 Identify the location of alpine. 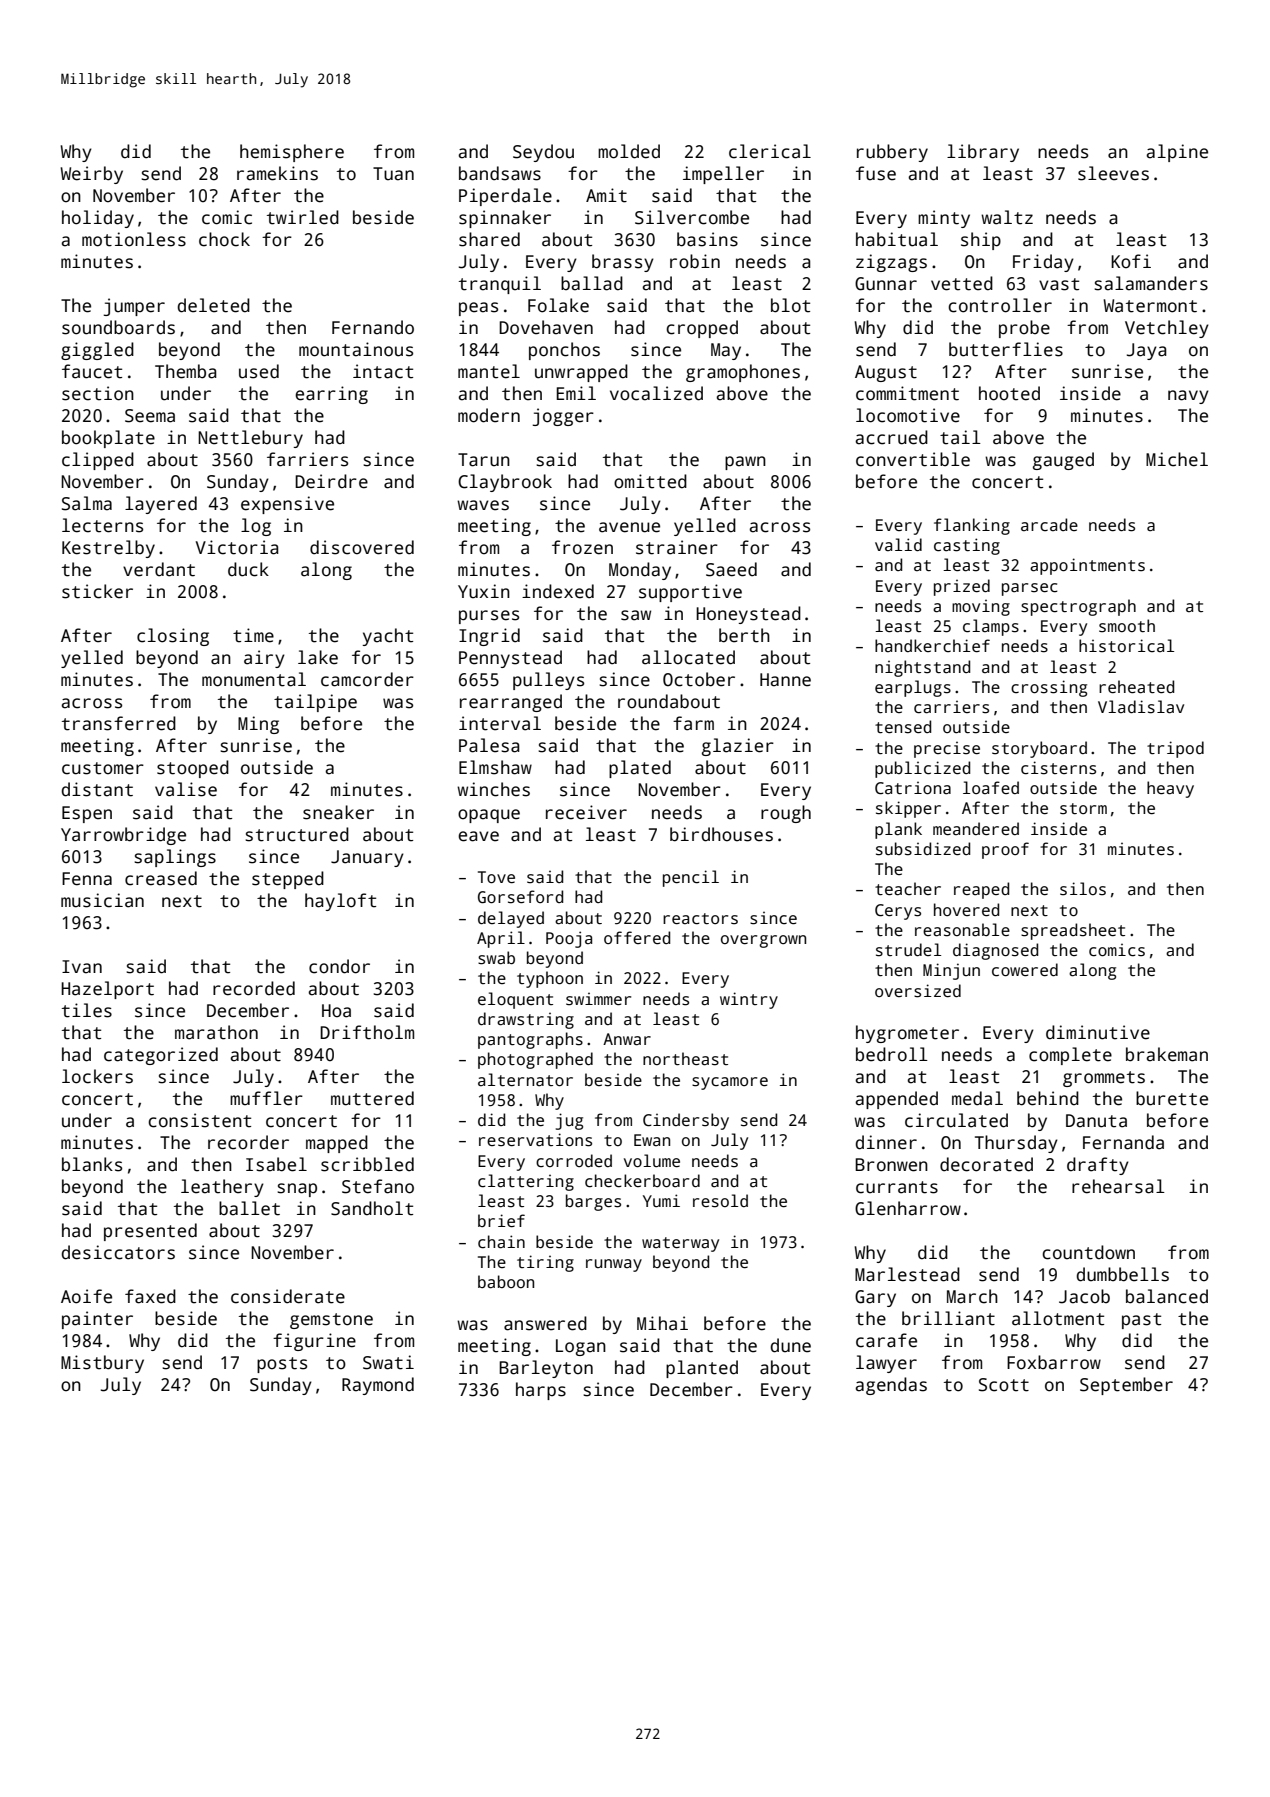
(1177, 153).
